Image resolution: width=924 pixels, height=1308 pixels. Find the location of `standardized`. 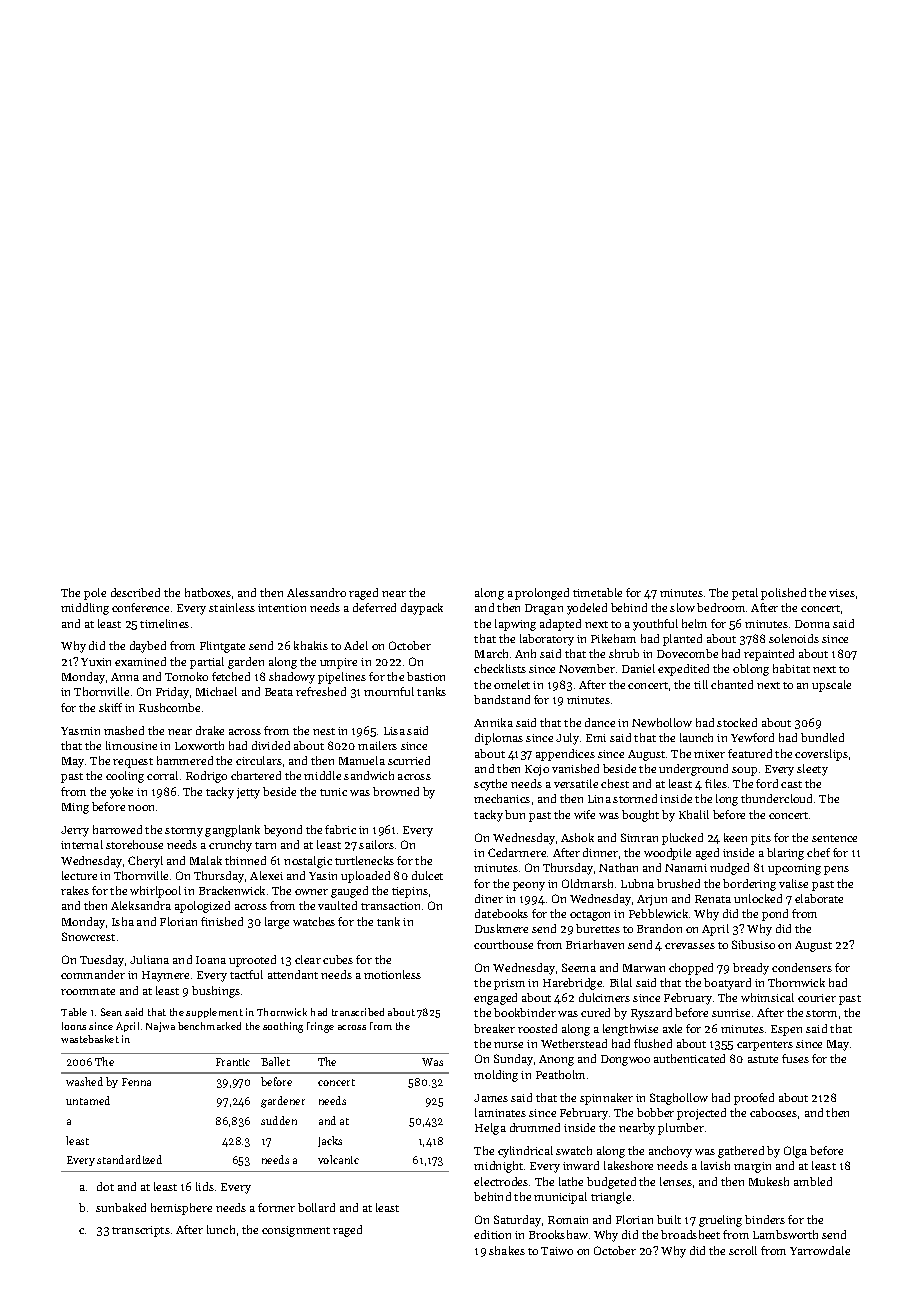

standardized is located at coordinates (129, 1159).
